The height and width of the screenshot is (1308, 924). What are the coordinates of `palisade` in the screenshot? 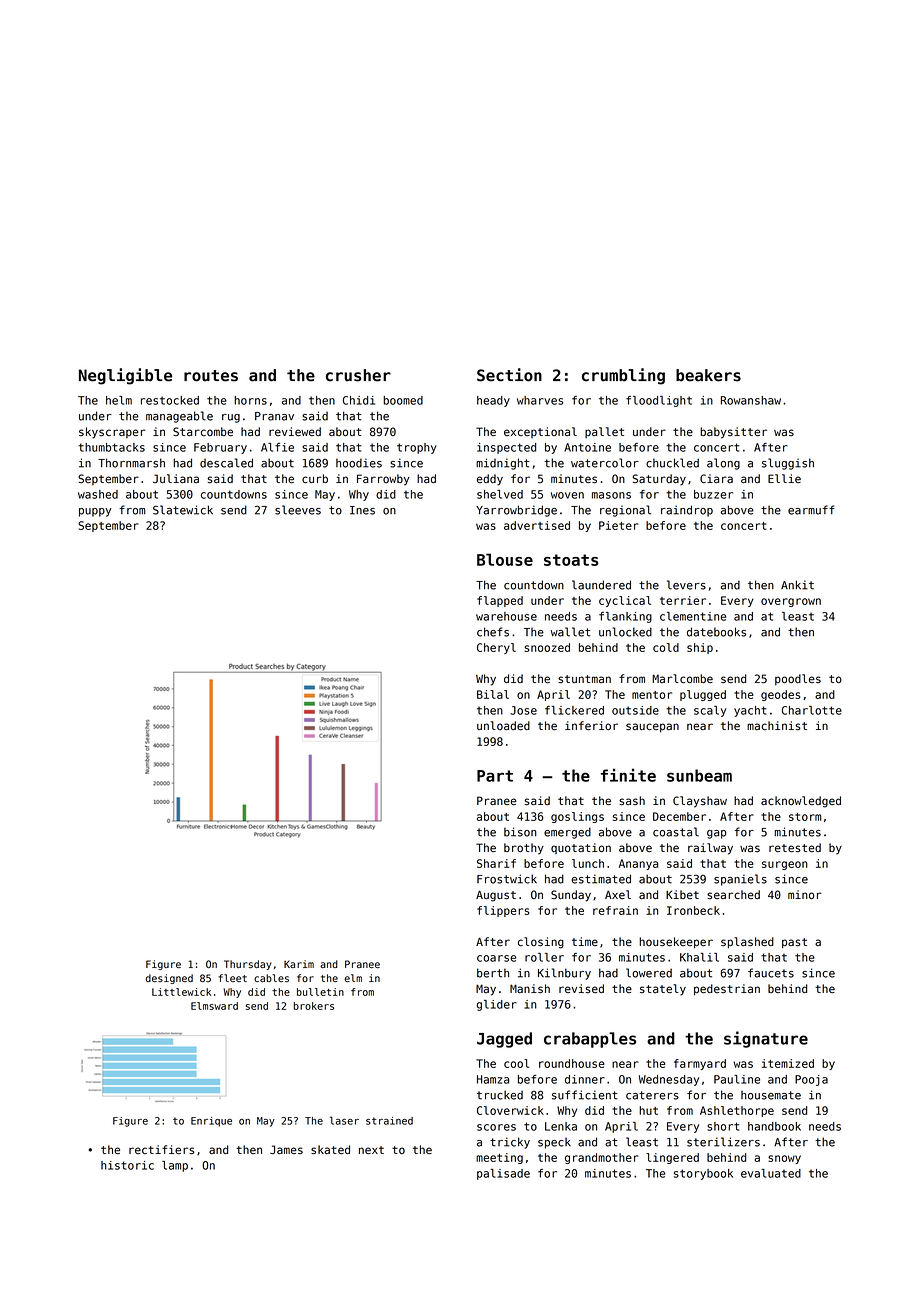 It's located at (503, 1174).
